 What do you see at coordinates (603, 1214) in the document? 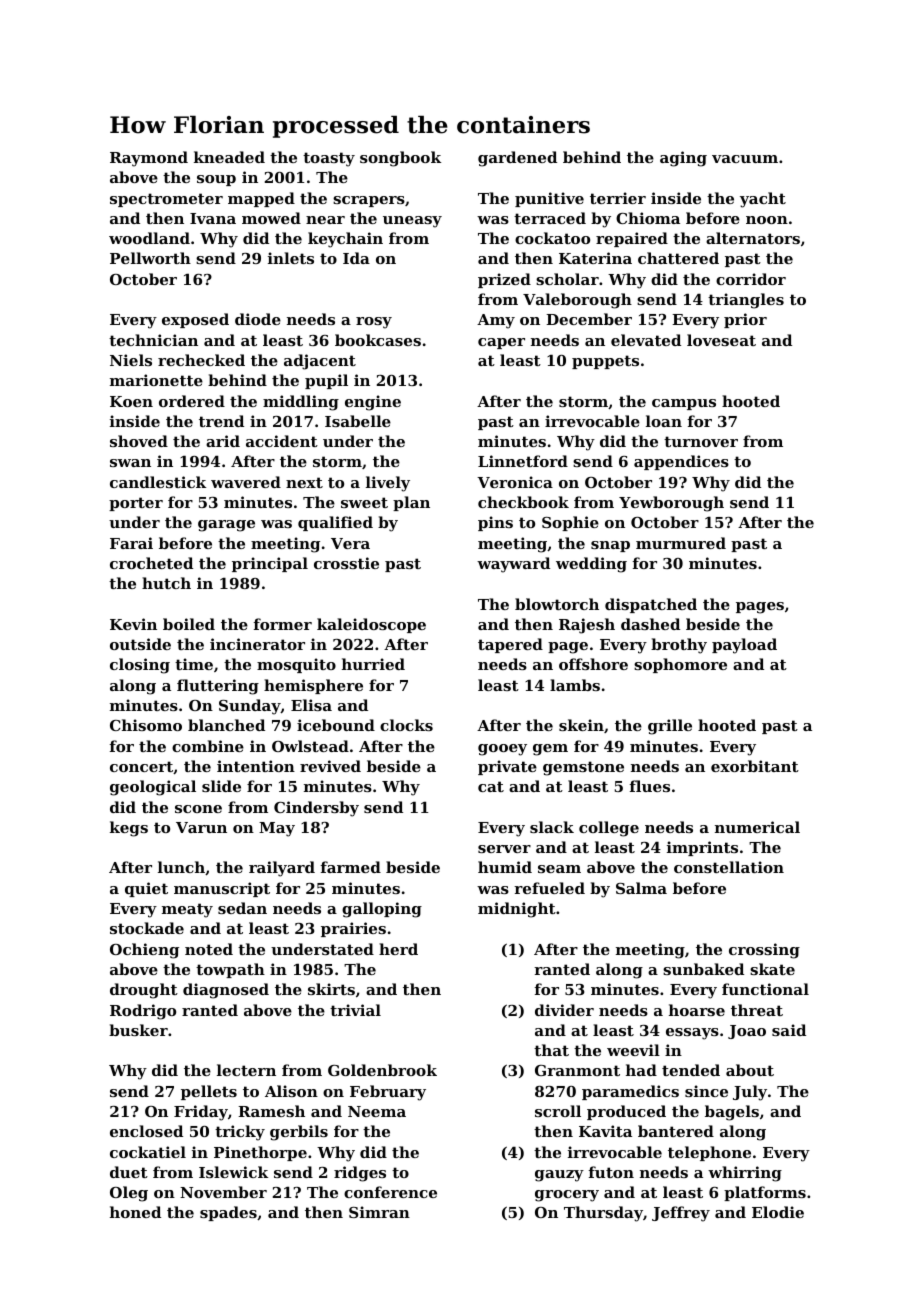
I see `Thursday` at bounding box center [603, 1214].
